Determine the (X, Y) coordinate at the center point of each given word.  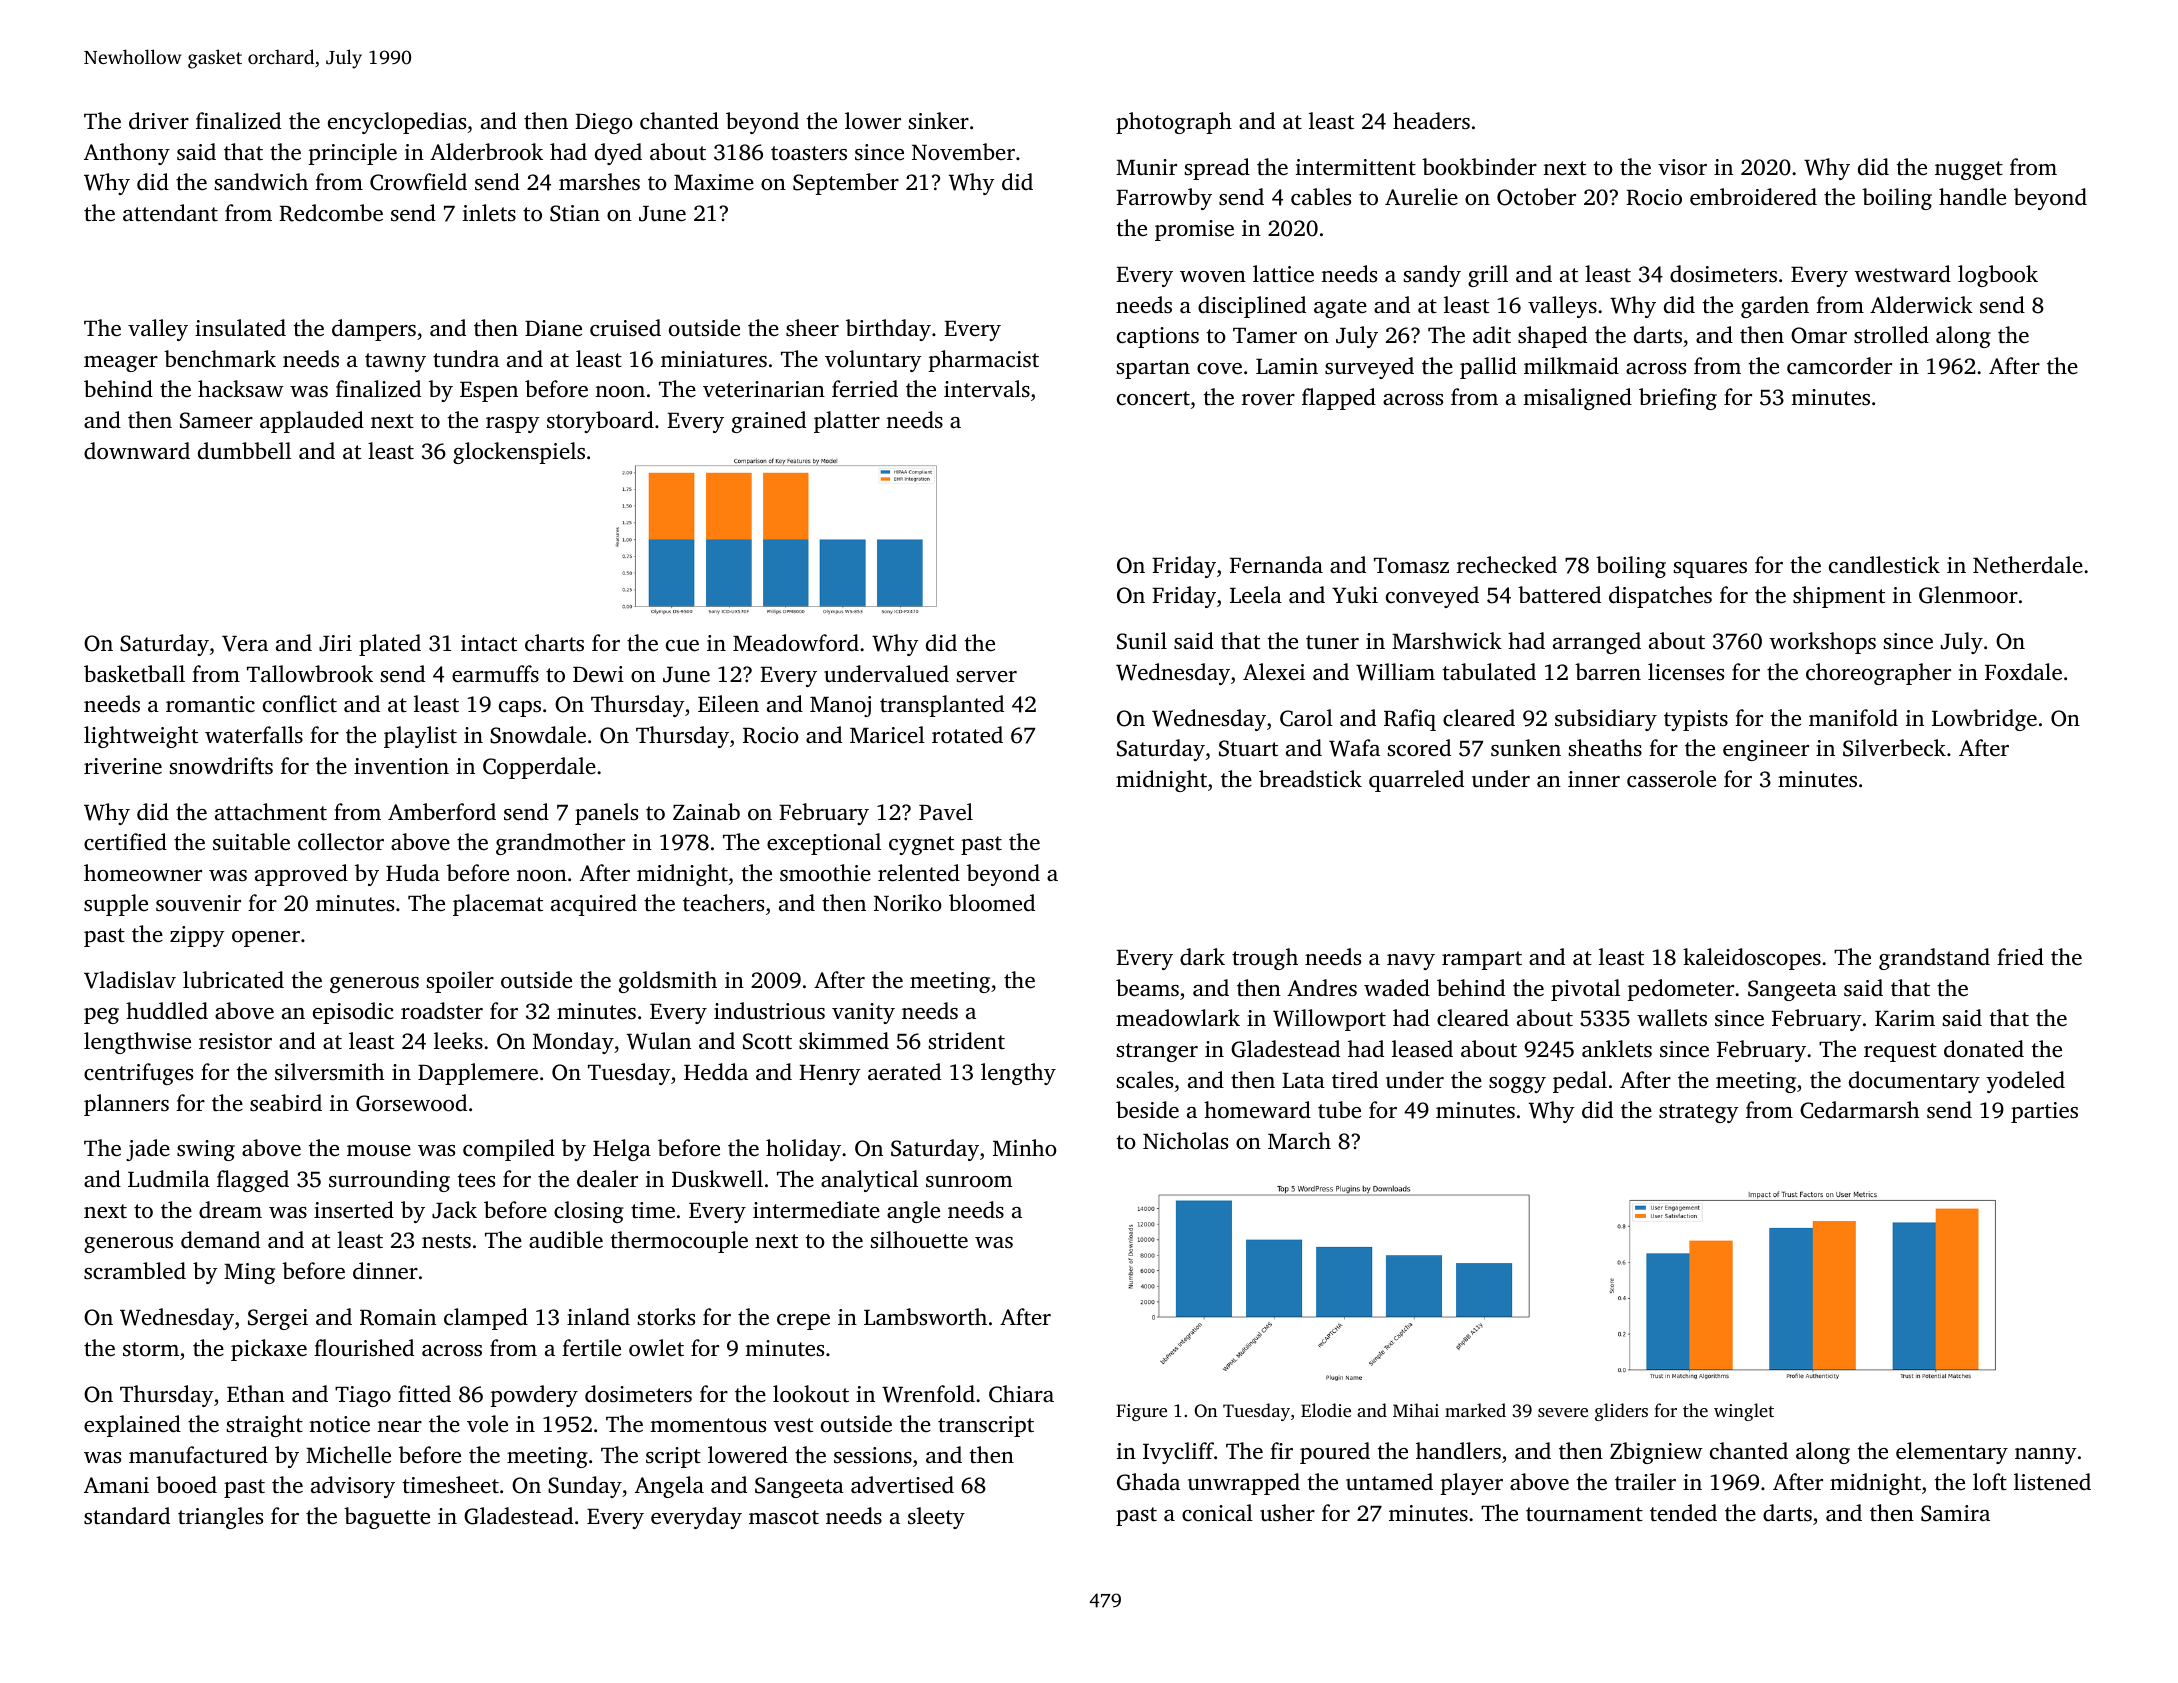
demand (220, 1240)
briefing (1678, 399)
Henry (830, 1075)
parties (2044, 1112)
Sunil (1142, 641)
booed (186, 1485)
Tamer (1265, 336)
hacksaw (241, 388)
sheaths (1605, 747)
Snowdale (538, 735)
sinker (939, 120)
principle (353, 154)
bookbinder (1479, 167)
